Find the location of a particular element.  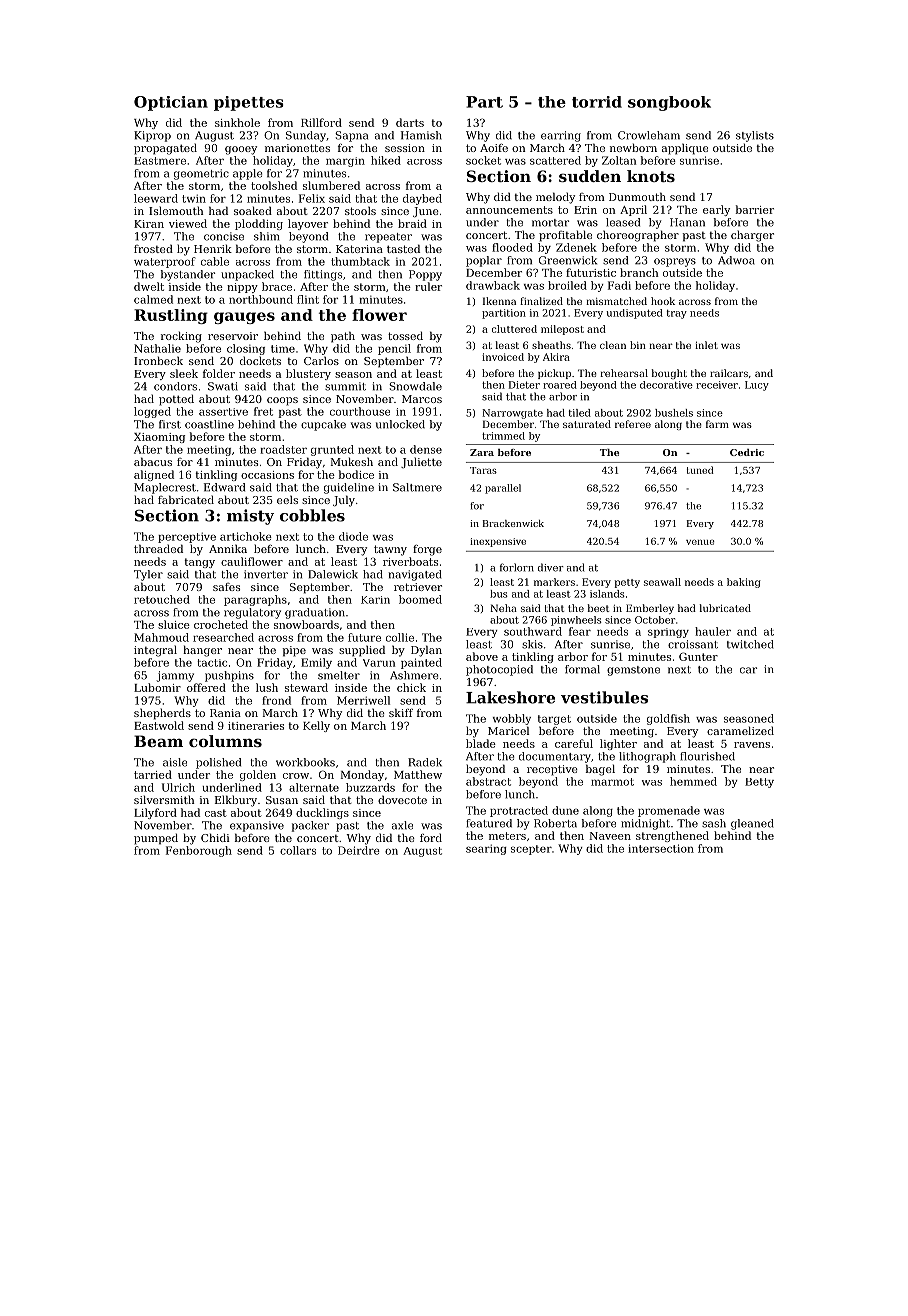

Lucy is located at coordinates (757, 386).
